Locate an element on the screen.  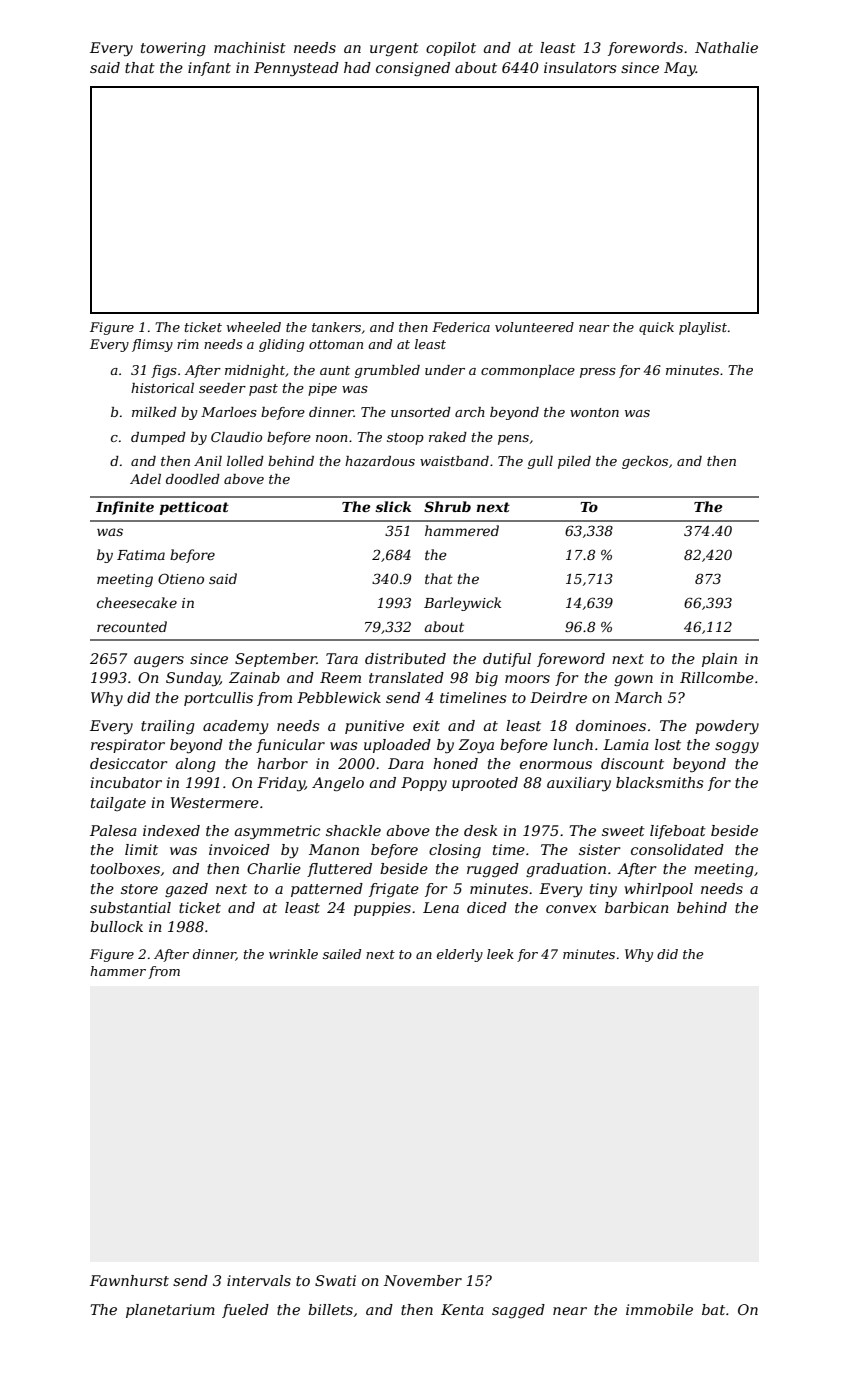
unsorted is located at coordinates (421, 412).
